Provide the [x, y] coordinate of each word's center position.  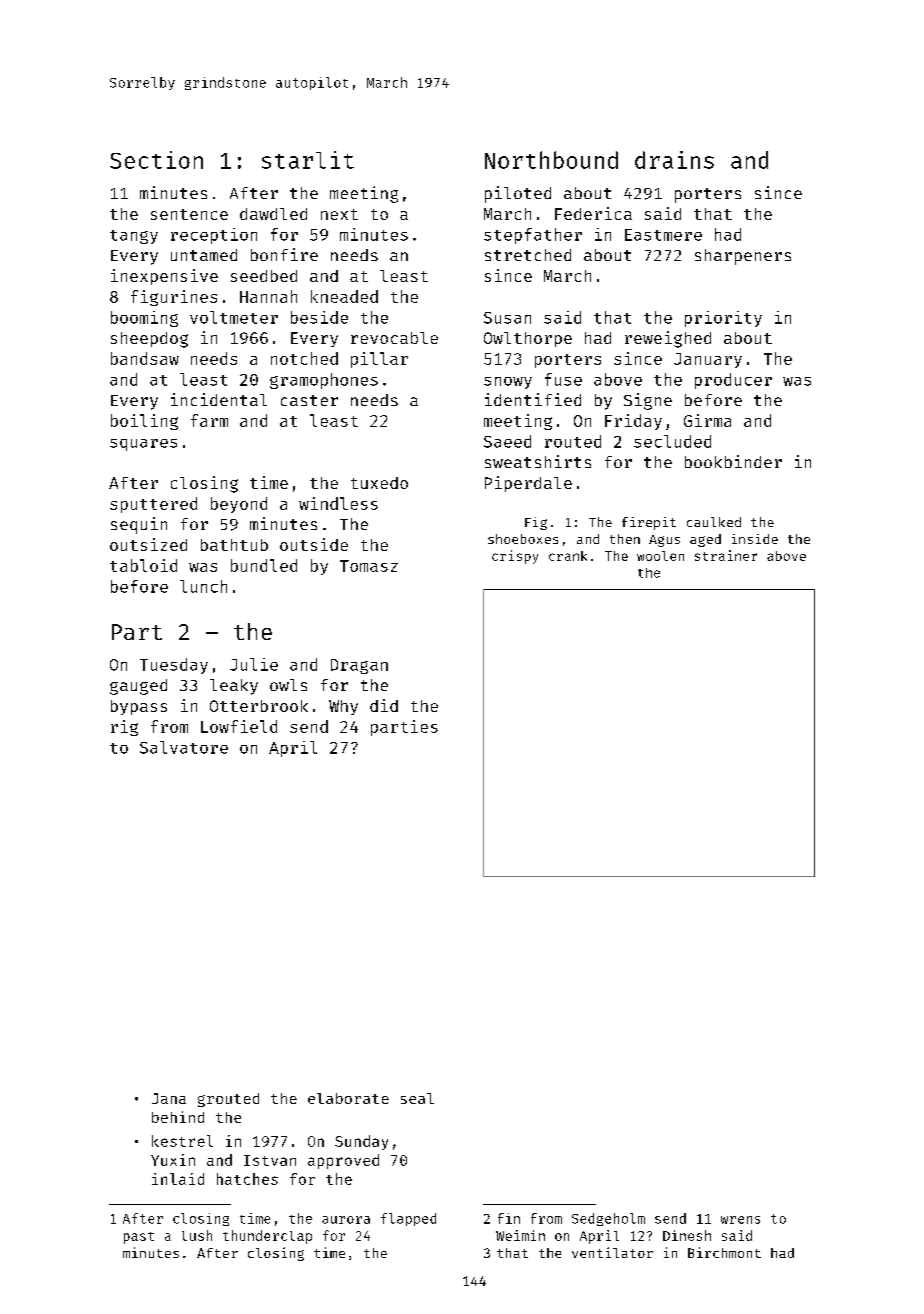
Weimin [520, 1235]
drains [674, 160]
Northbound [551, 160]
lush [197, 1235]
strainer [726, 555]
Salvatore [184, 747]
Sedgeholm [608, 1219]
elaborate [348, 1098]
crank [568, 556]
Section [156, 160]
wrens [740, 1220]
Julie [254, 664]
